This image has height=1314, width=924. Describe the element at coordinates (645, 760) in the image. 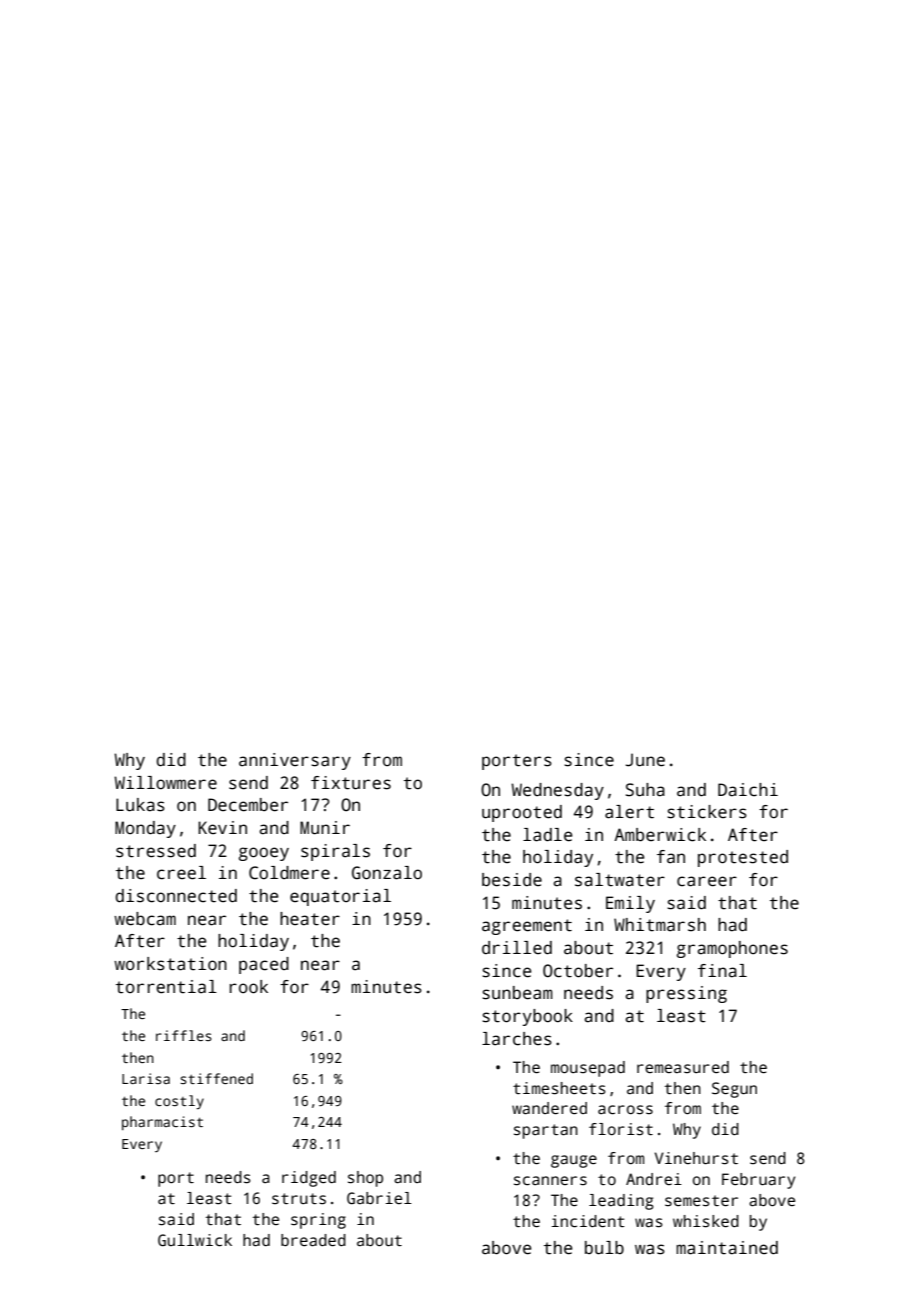

I see `June` at that location.
